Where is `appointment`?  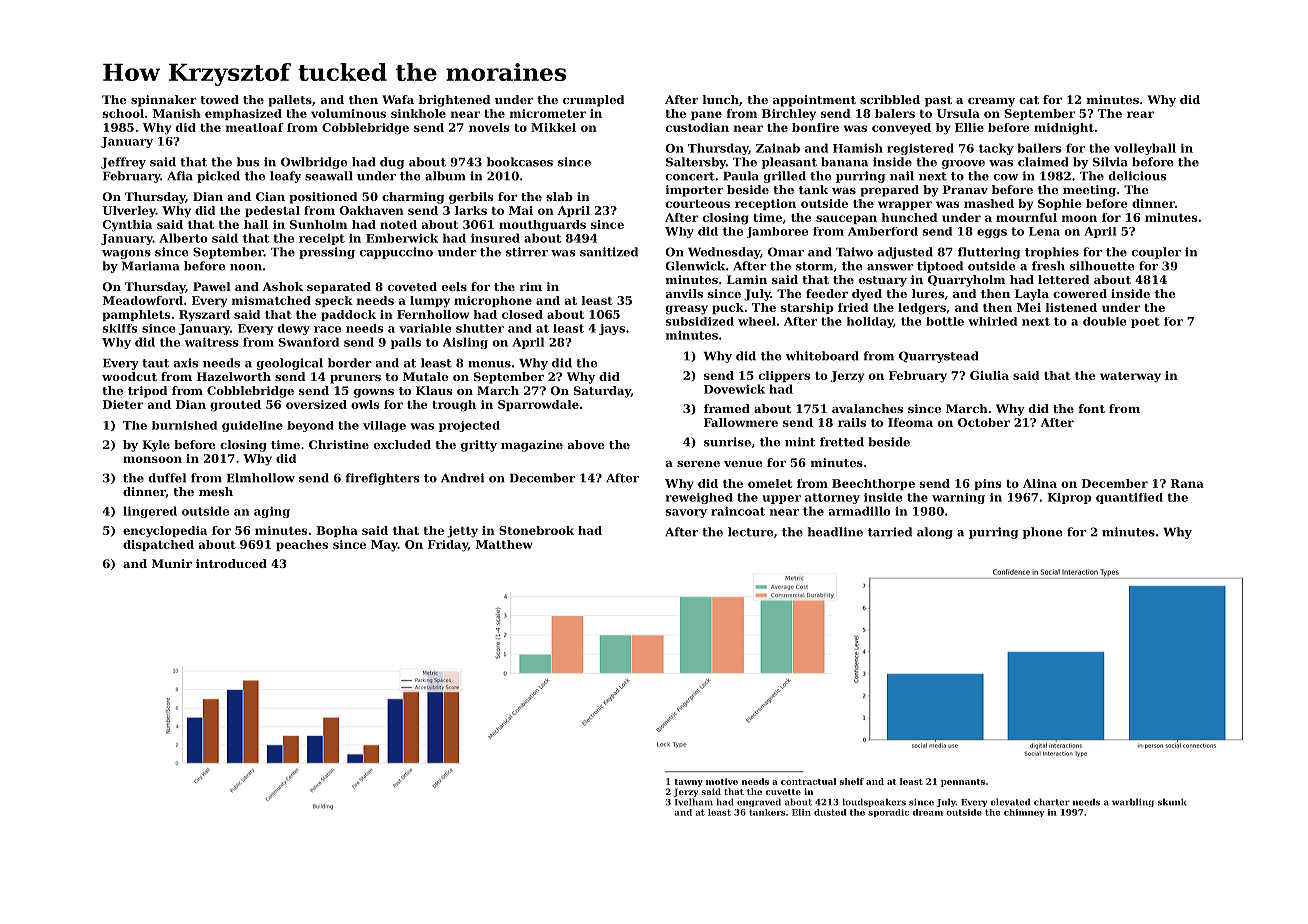 appointment is located at coordinates (814, 101).
